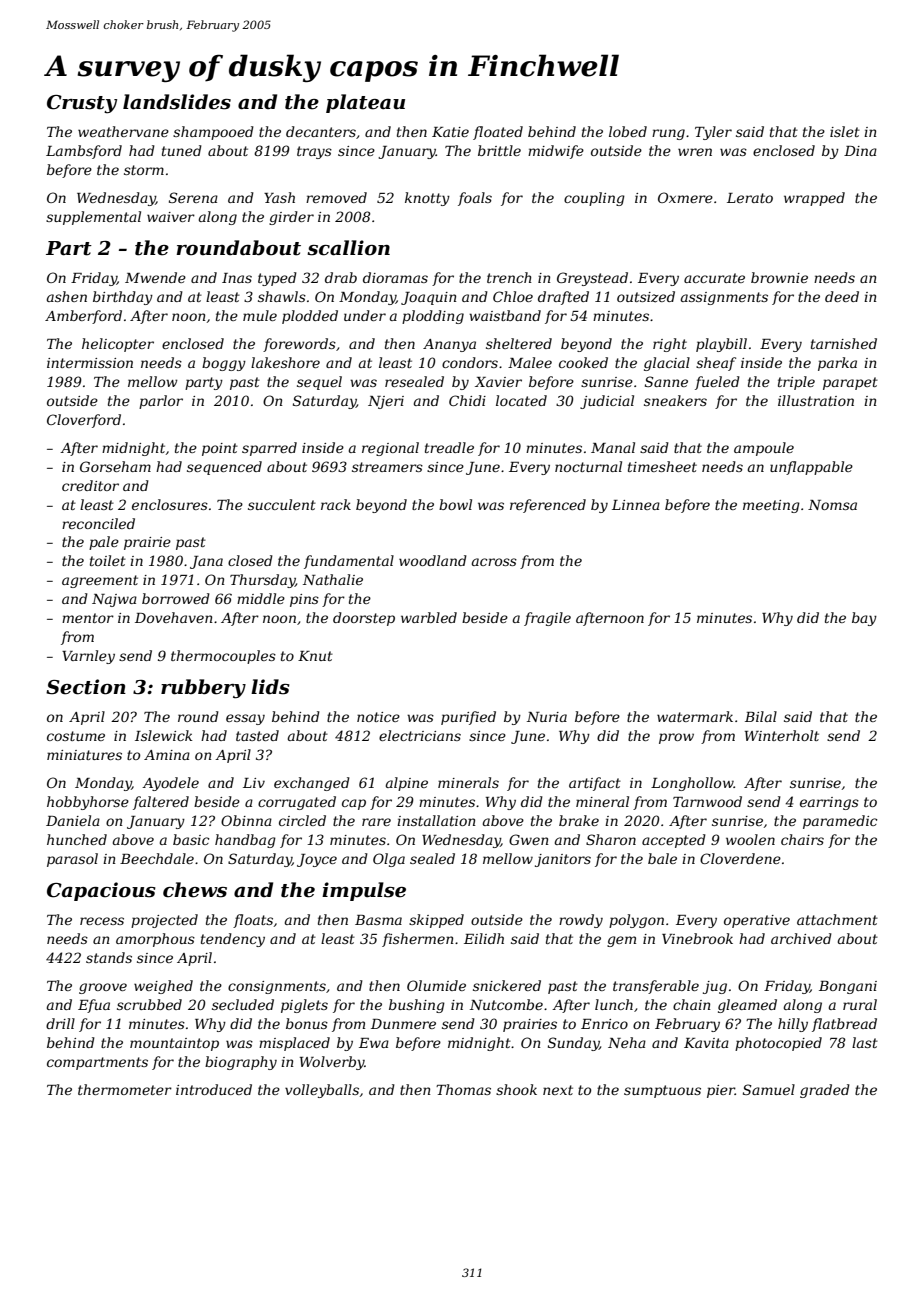 The width and height of the screenshot is (924, 1308). I want to click on plateau, so click(365, 103).
